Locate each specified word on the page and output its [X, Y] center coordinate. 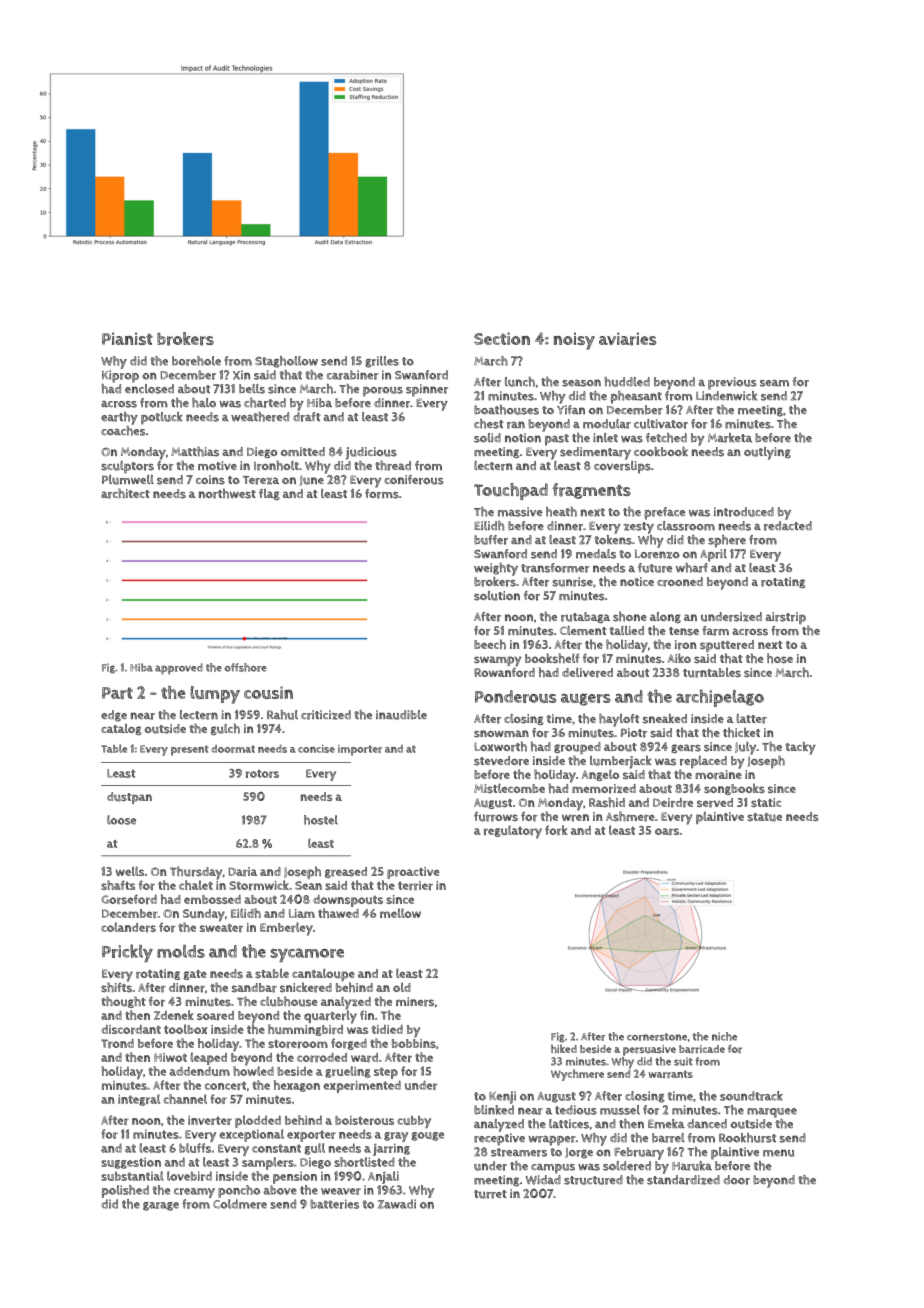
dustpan [129, 798]
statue [764, 817]
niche [724, 1036]
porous [383, 392]
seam [774, 383]
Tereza [261, 480]
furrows [496, 817]
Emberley [286, 929]
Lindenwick [726, 396]
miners [415, 1002]
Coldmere [240, 1204]
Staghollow [286, 362]
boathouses [506, 410]
